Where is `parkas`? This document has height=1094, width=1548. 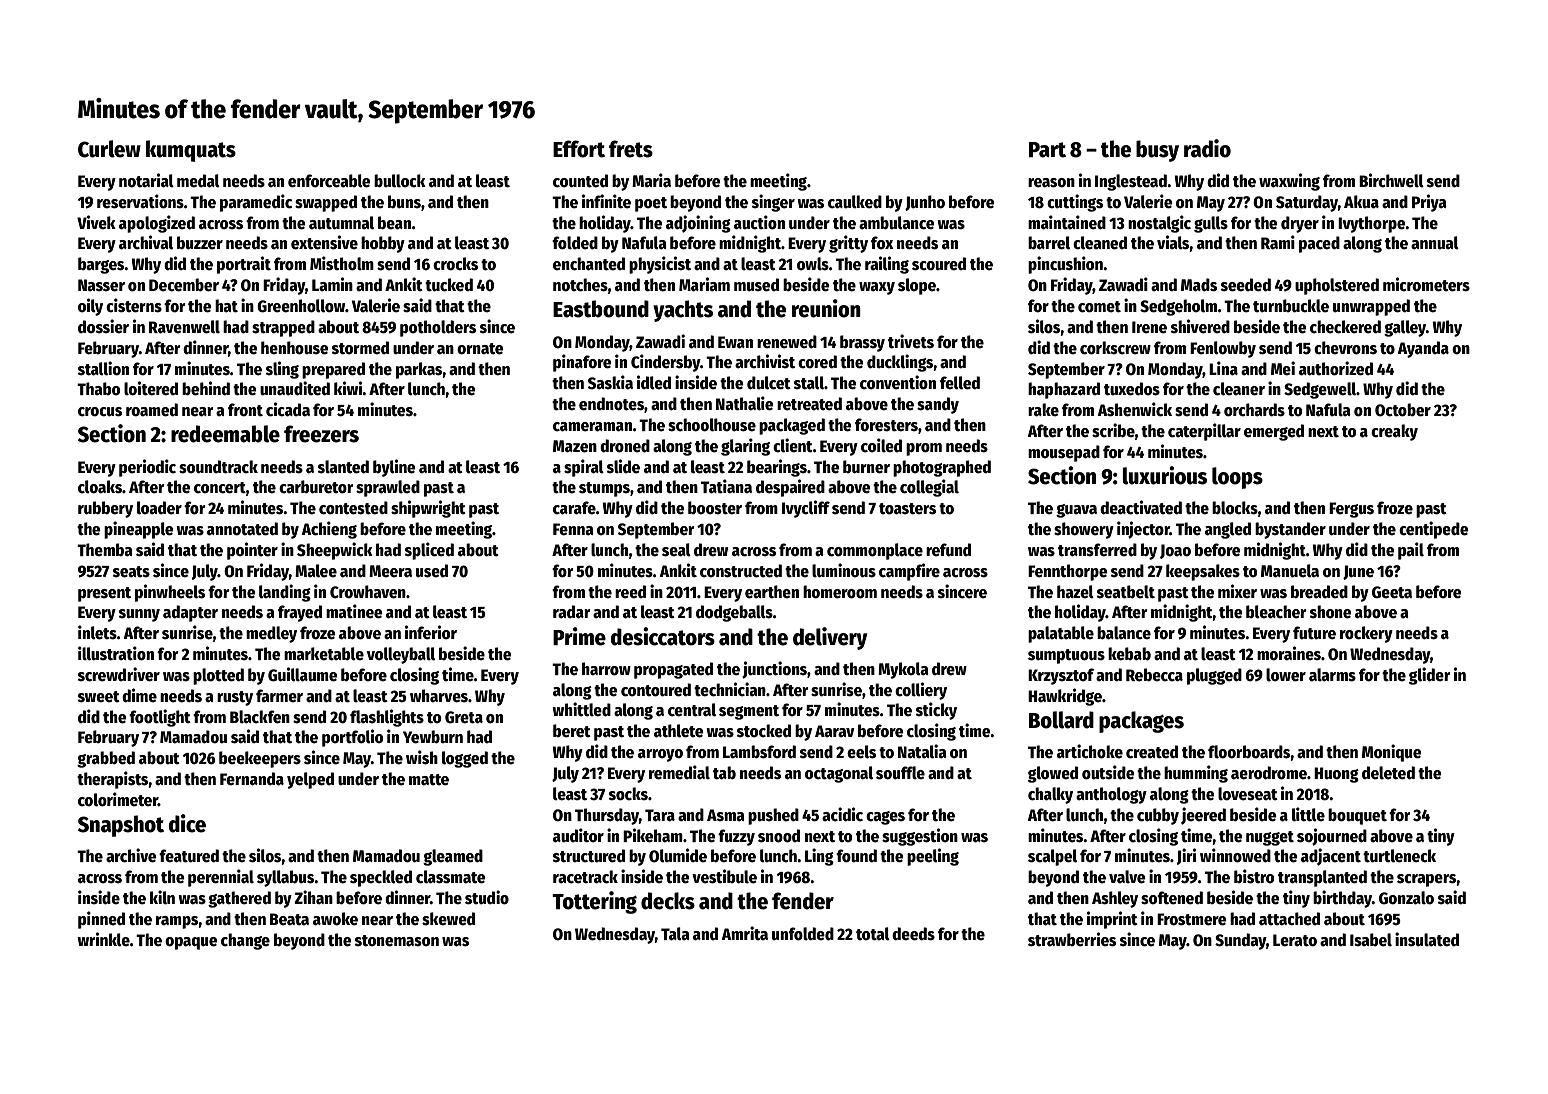 parkas is located at coordinates (419, 370).
